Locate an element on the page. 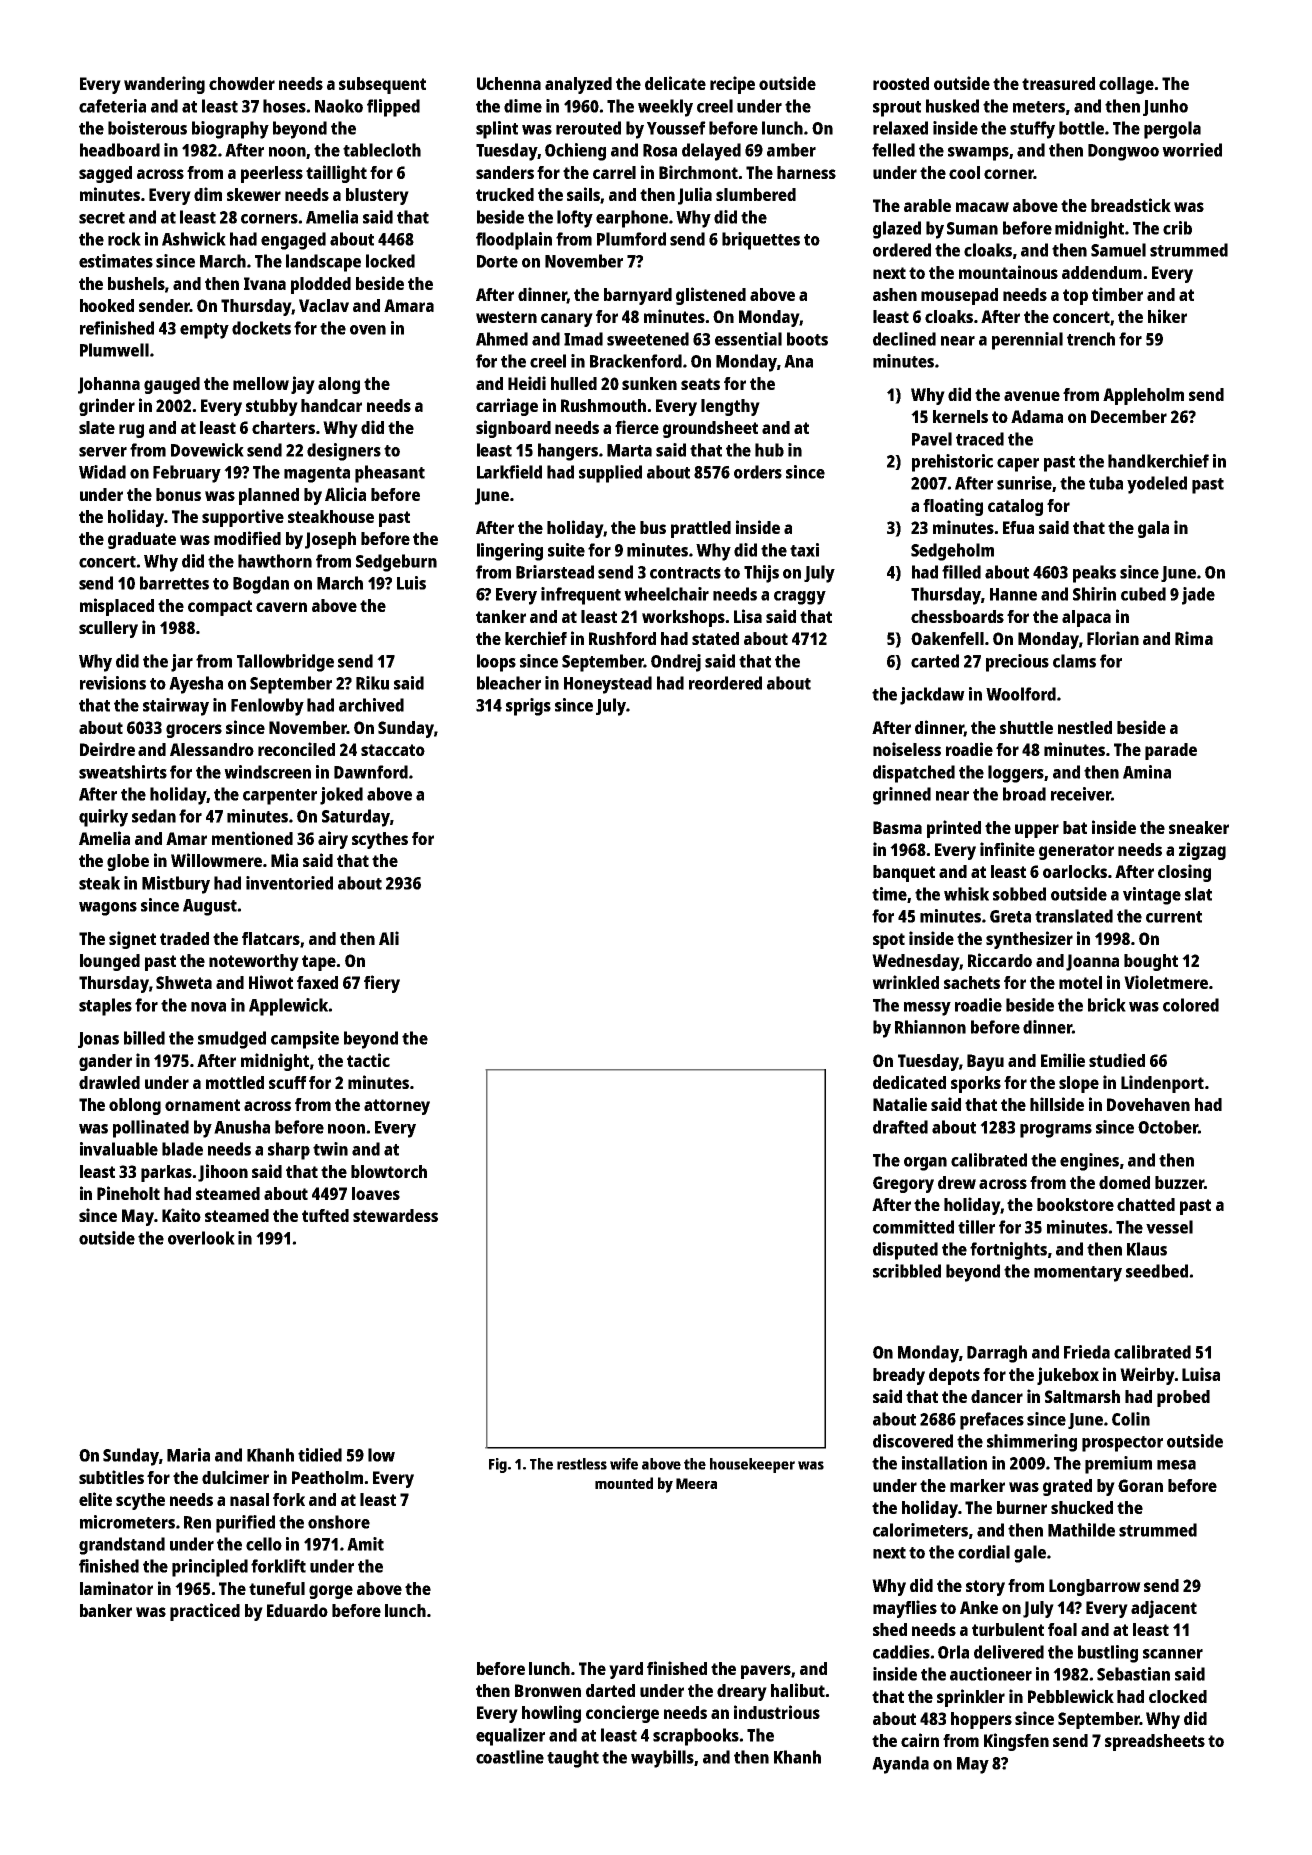 The height and width of the image is (1855, 1312). analyzed is located at coordinates (578, 85).
